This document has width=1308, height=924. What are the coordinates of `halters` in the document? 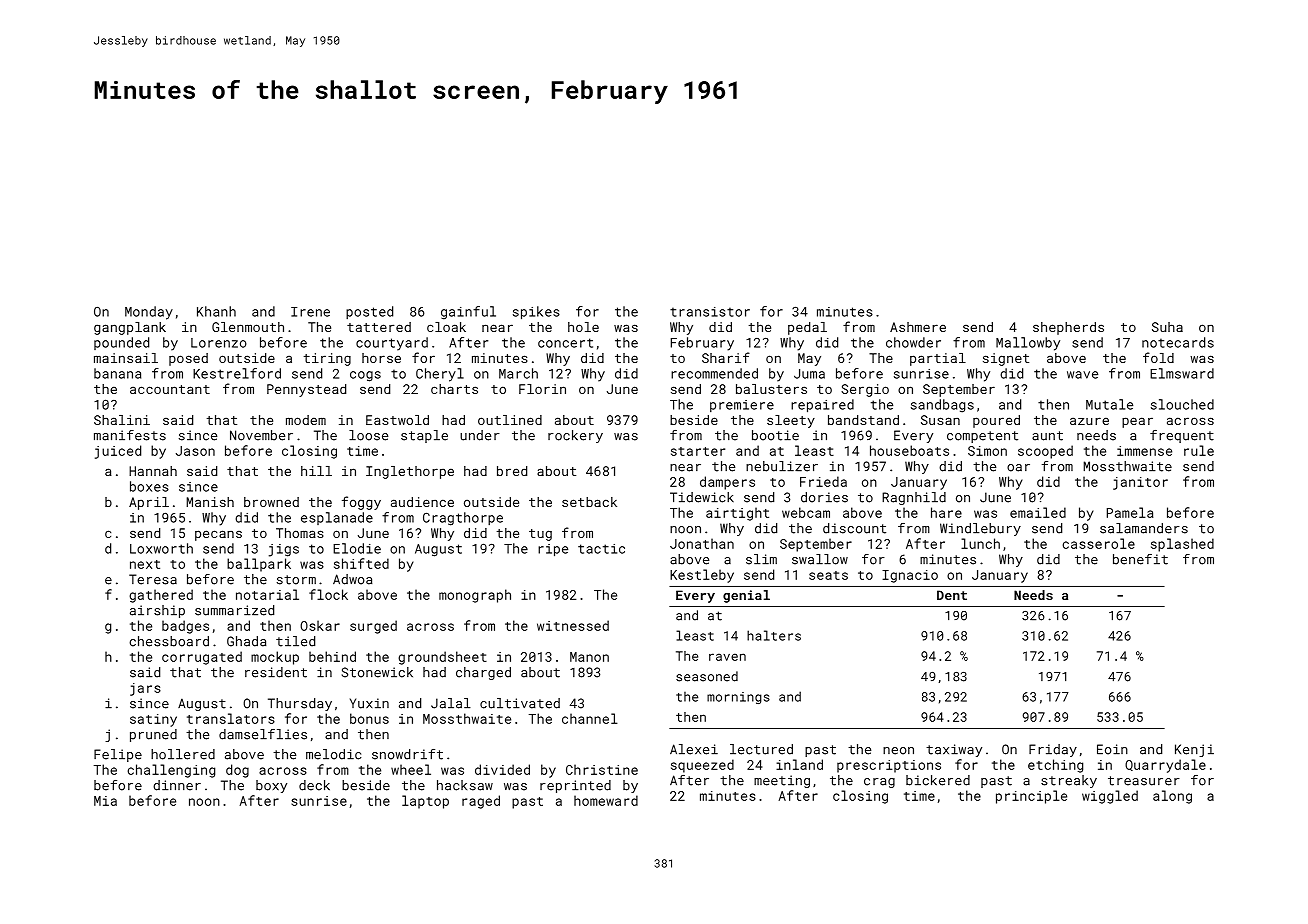 It's located at (774, 635).
